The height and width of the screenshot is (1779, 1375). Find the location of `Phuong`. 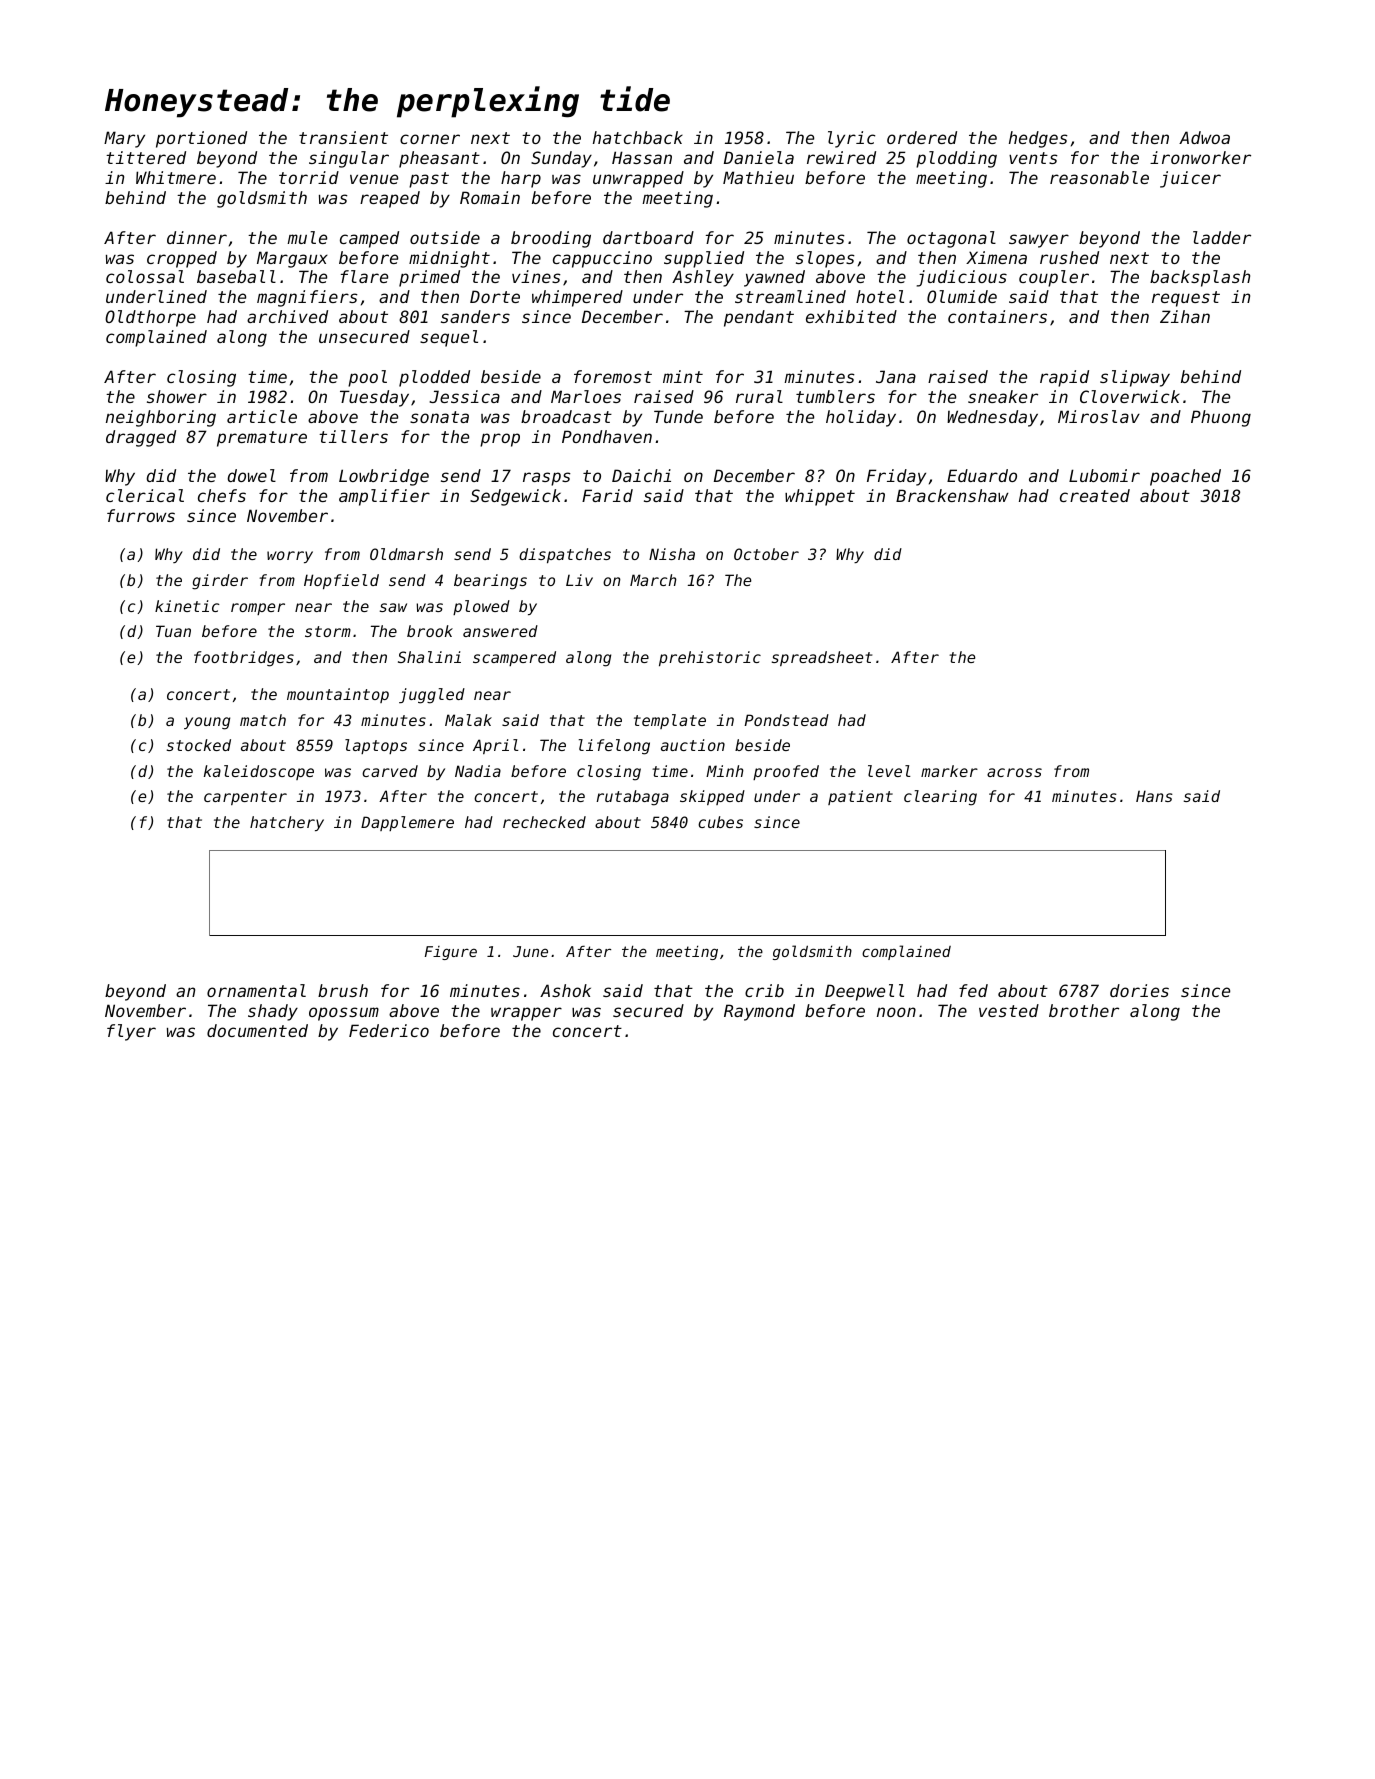

Phuong is located at coordinates (1221, 418).
